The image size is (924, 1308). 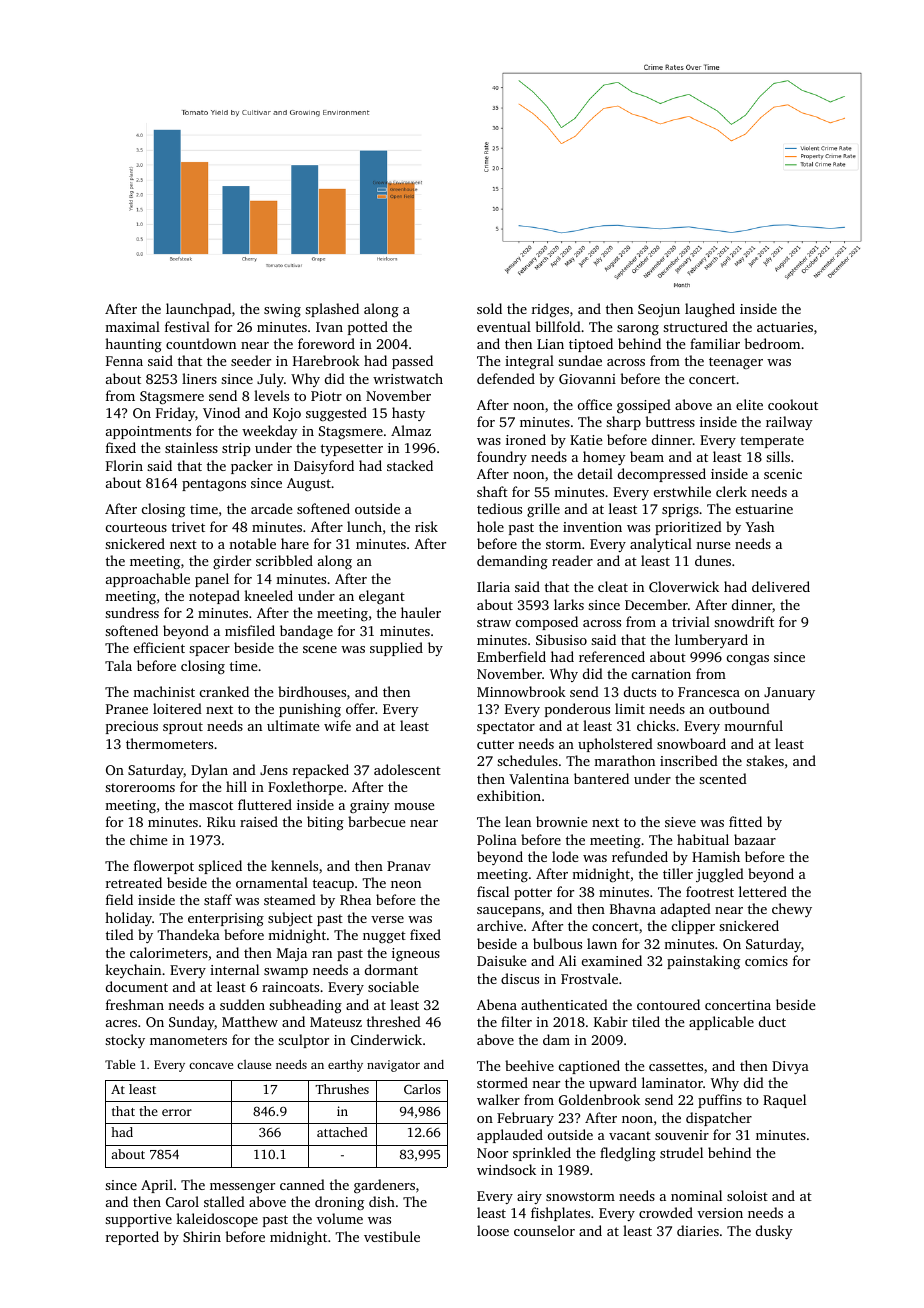 I want to click on Foxlethorpe, so click(x=305, y=788).
